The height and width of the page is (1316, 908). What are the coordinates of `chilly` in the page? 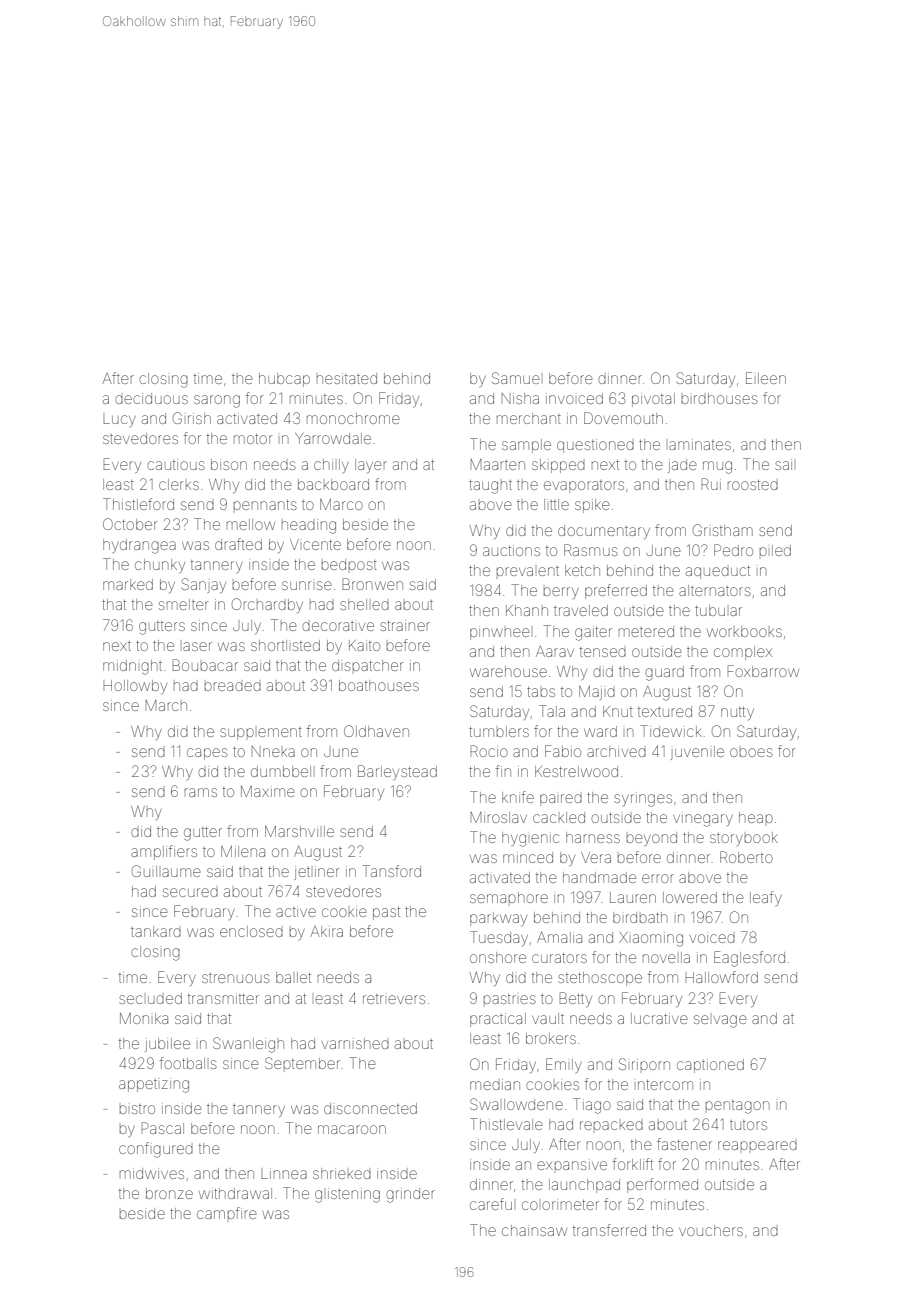 It's located at (331, 466).
